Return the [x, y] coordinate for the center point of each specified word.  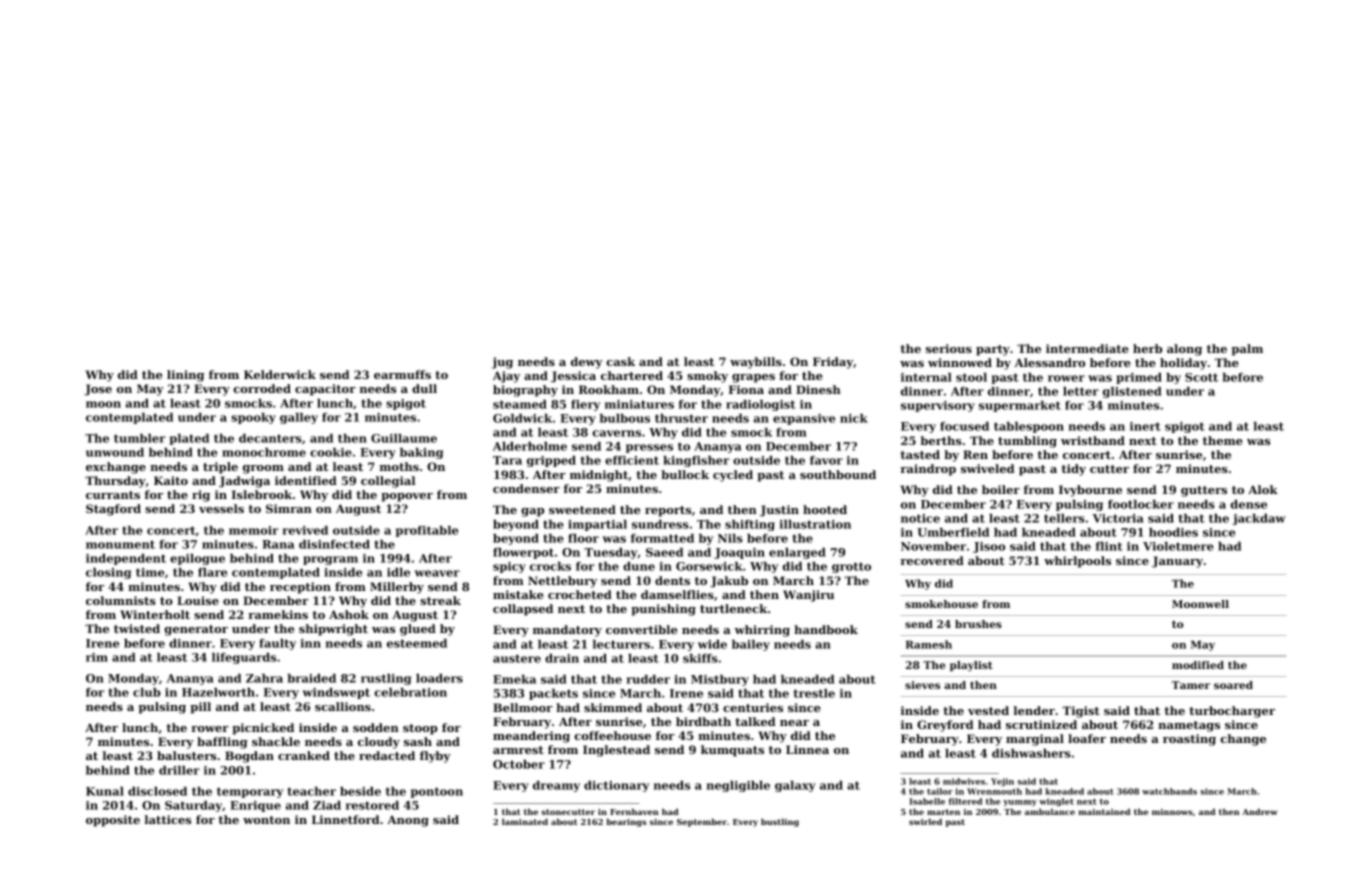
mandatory [567, 631]
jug [502, 363]
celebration [410, 692]
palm [1247, 350]
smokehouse [941, 604]
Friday [833, 363]
